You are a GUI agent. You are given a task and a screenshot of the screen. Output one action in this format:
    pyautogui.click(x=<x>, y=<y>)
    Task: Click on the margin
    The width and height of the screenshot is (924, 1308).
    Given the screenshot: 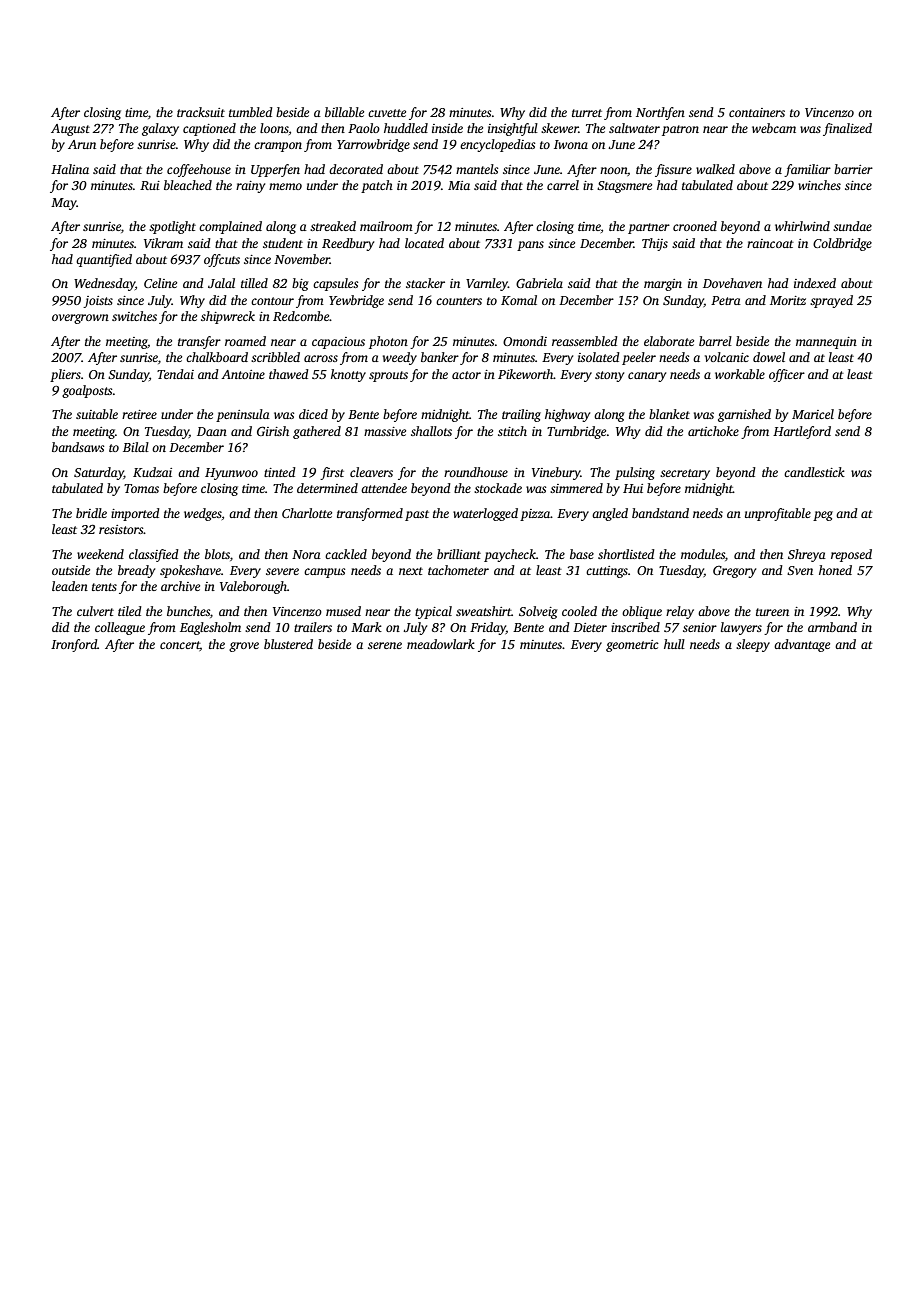 What is the action you would take?
    pyautogui.click(x=663, y=285)
